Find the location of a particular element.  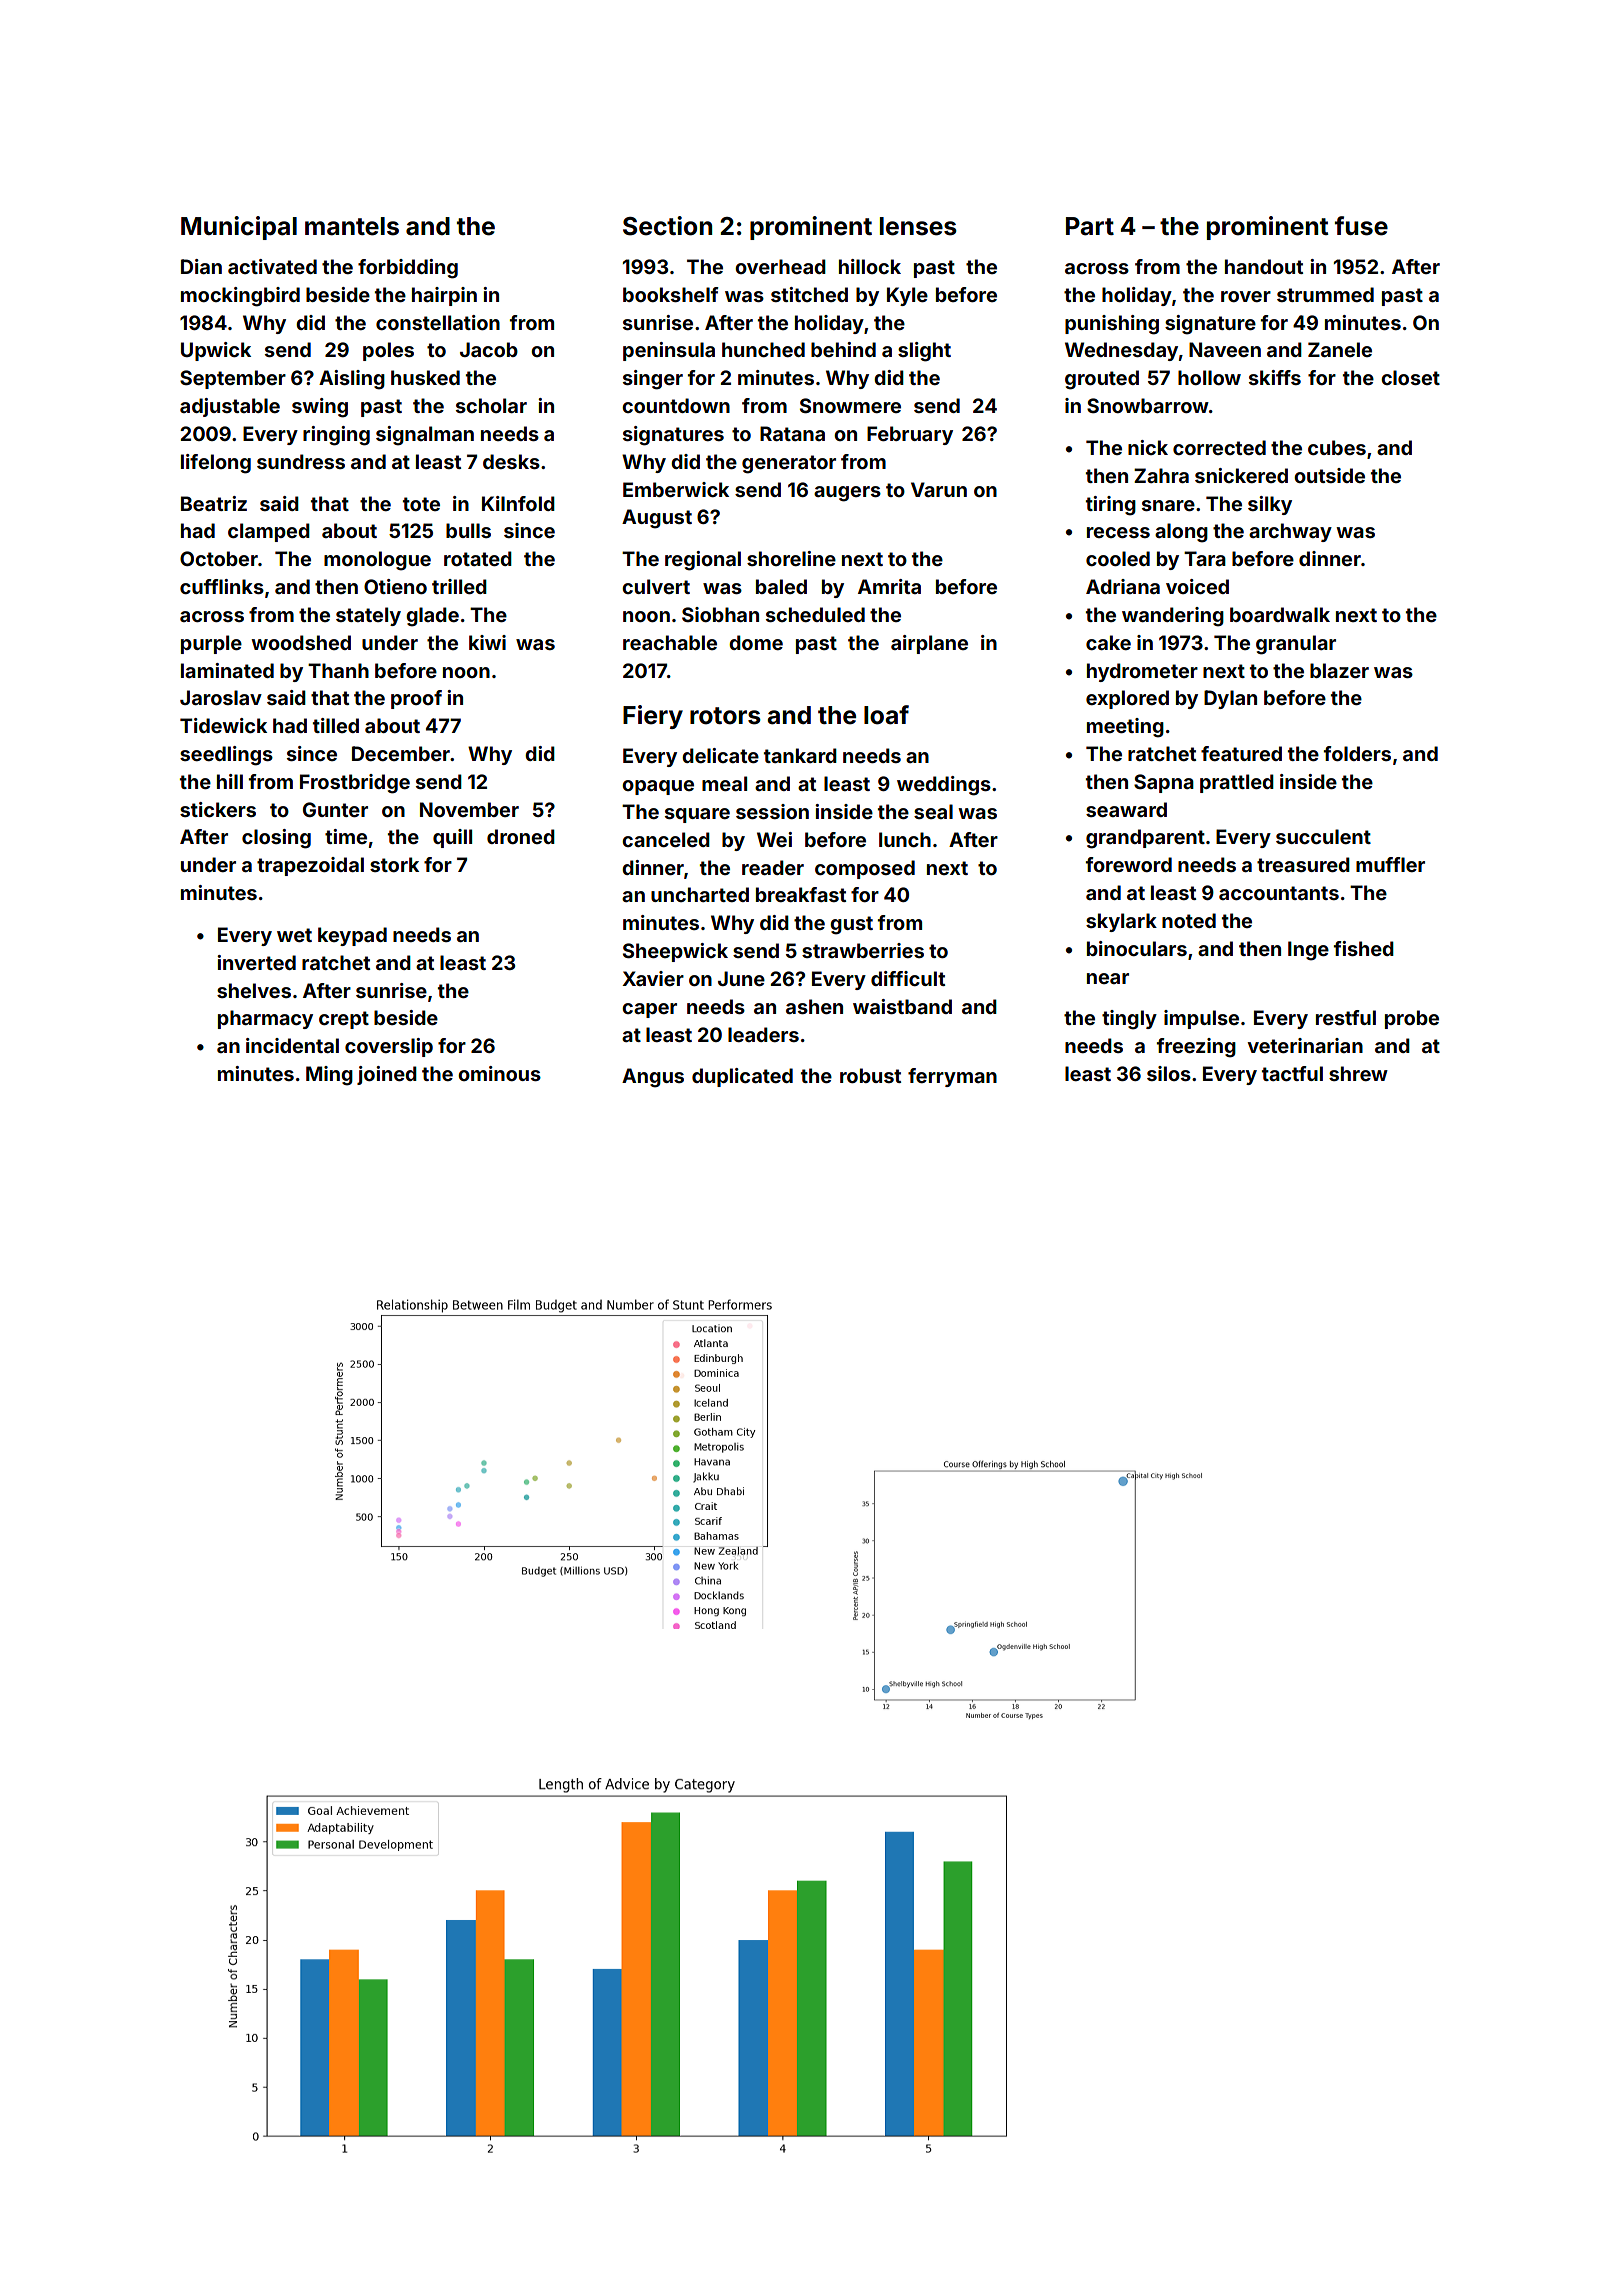

airplane is located at coordinates (929, 644).
